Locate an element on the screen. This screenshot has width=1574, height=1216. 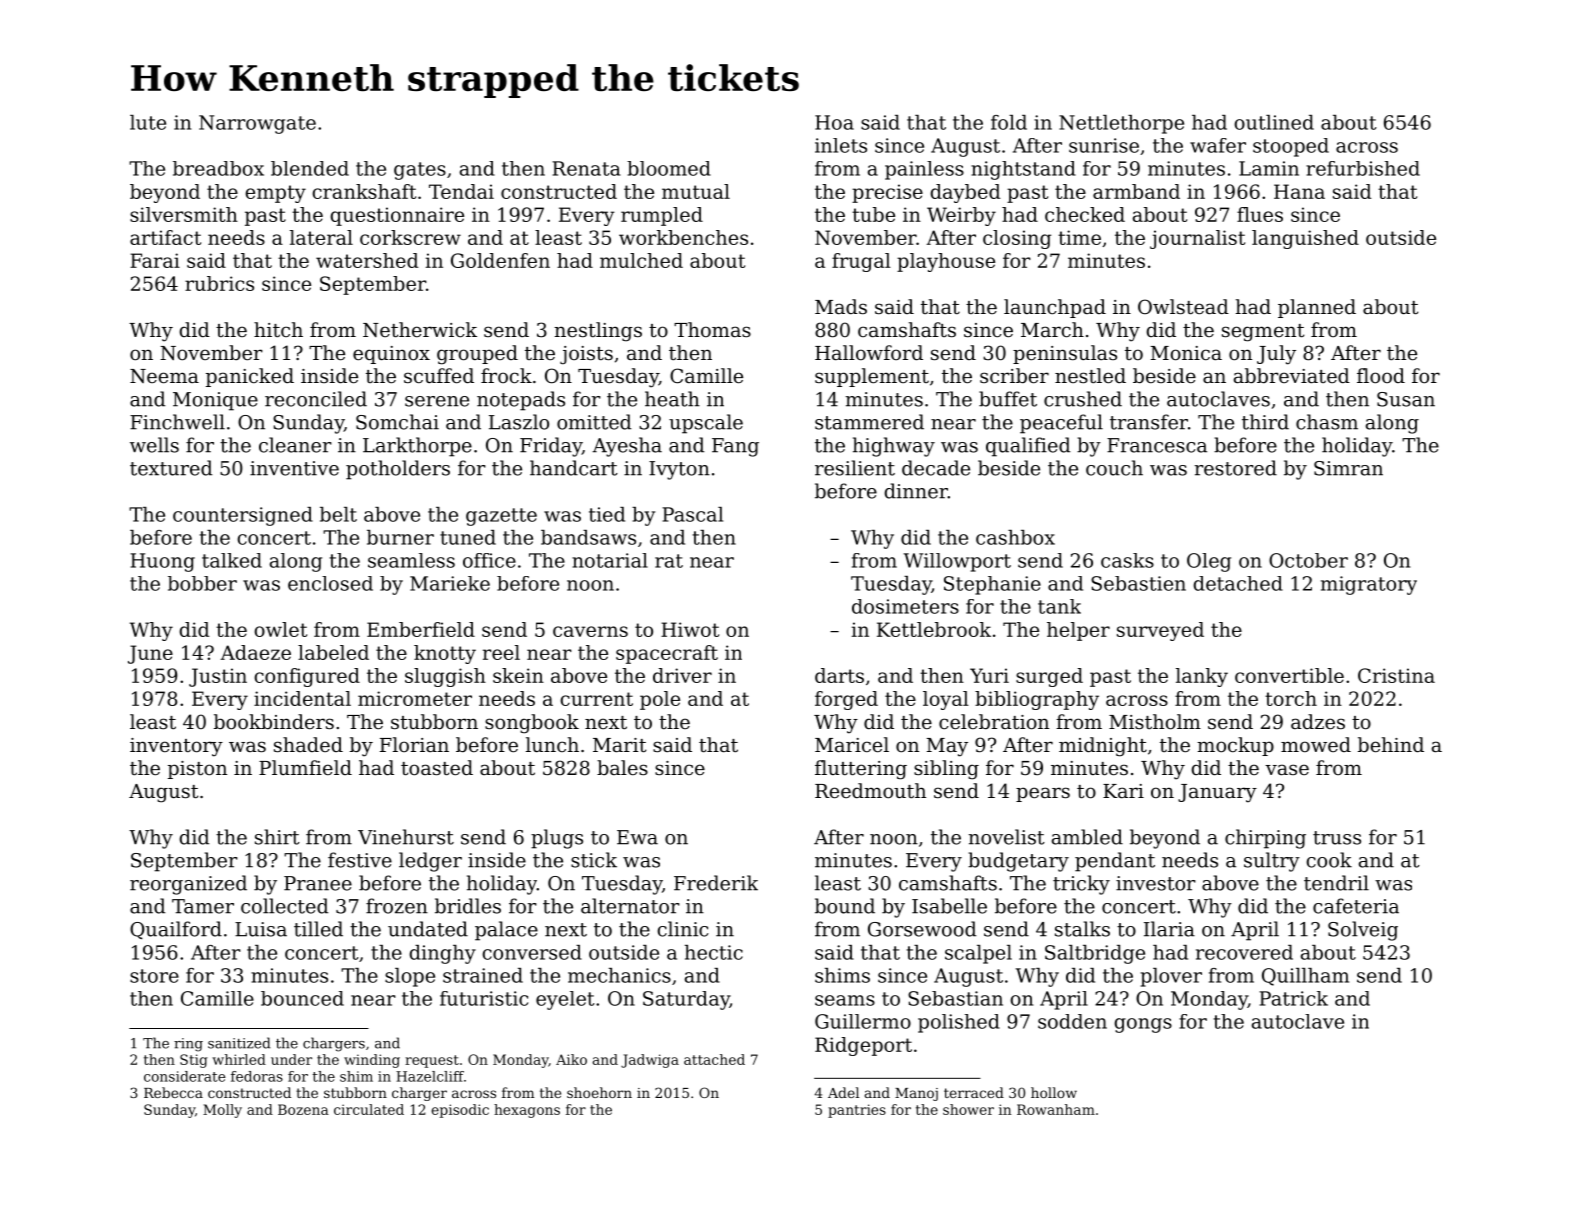
Laszlo is located at coordinates (519, 422).
